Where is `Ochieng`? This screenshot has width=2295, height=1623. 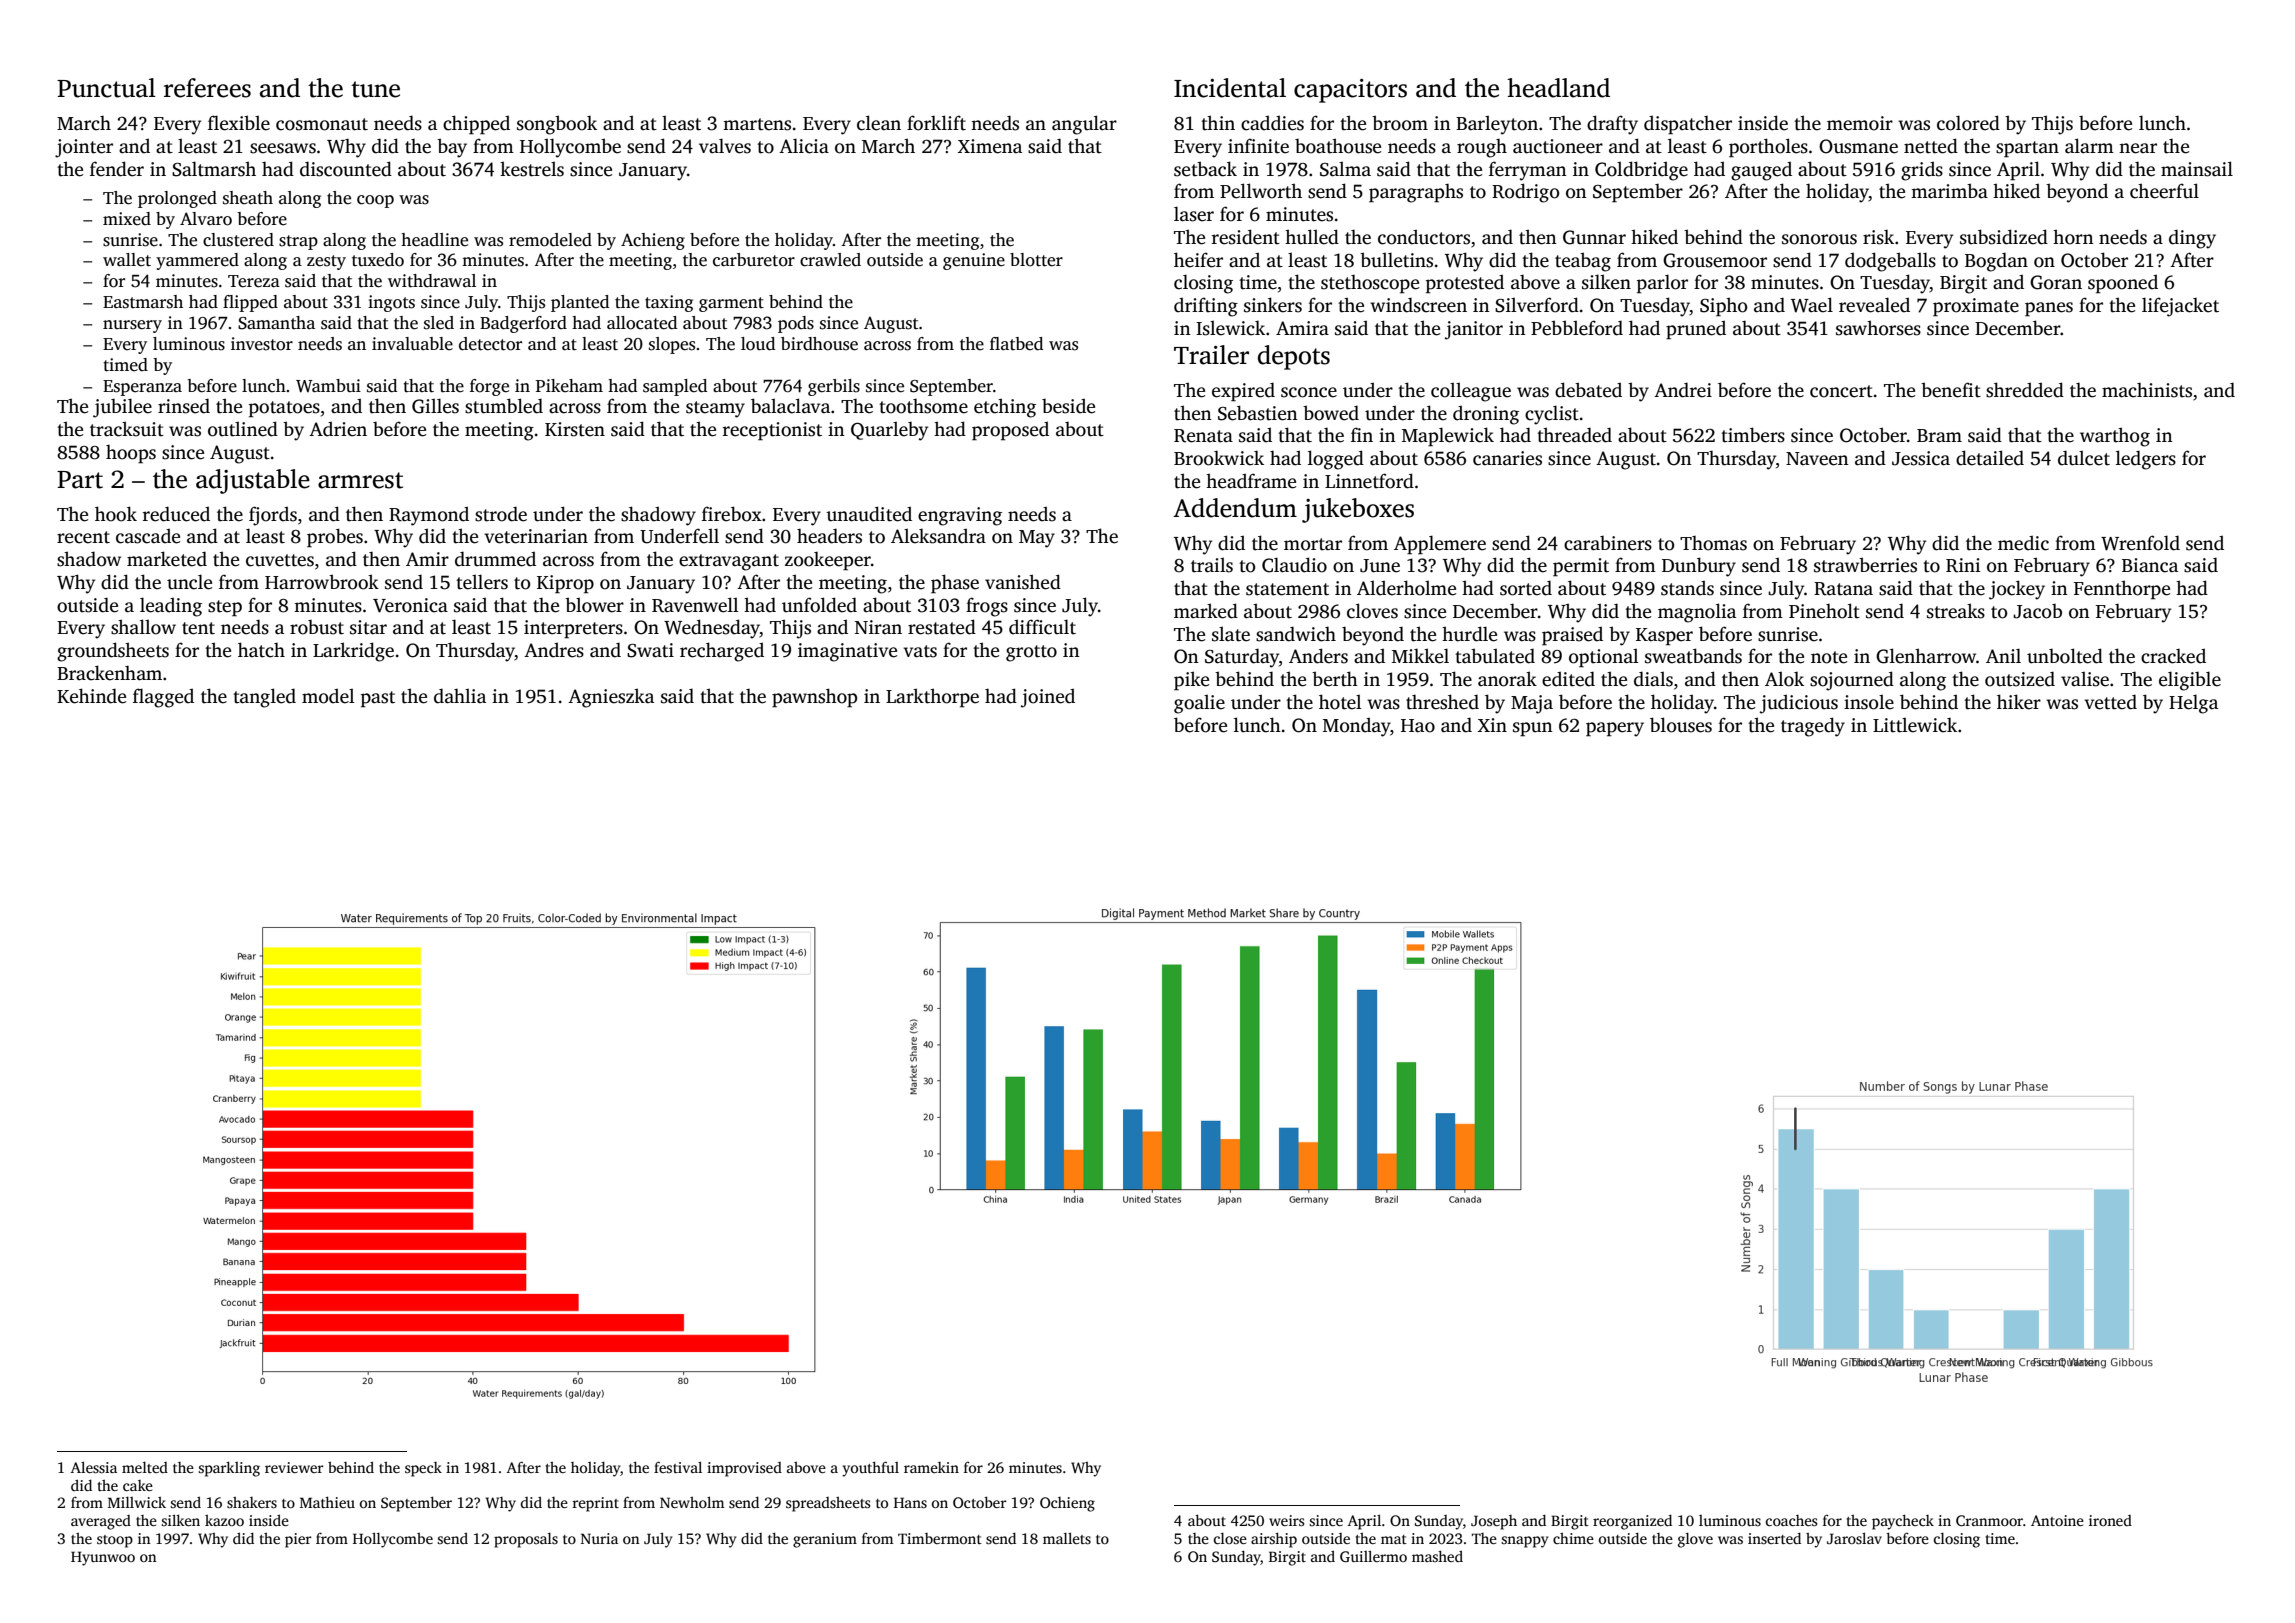
Ochieng is located at coordinates (1067, 1504).
